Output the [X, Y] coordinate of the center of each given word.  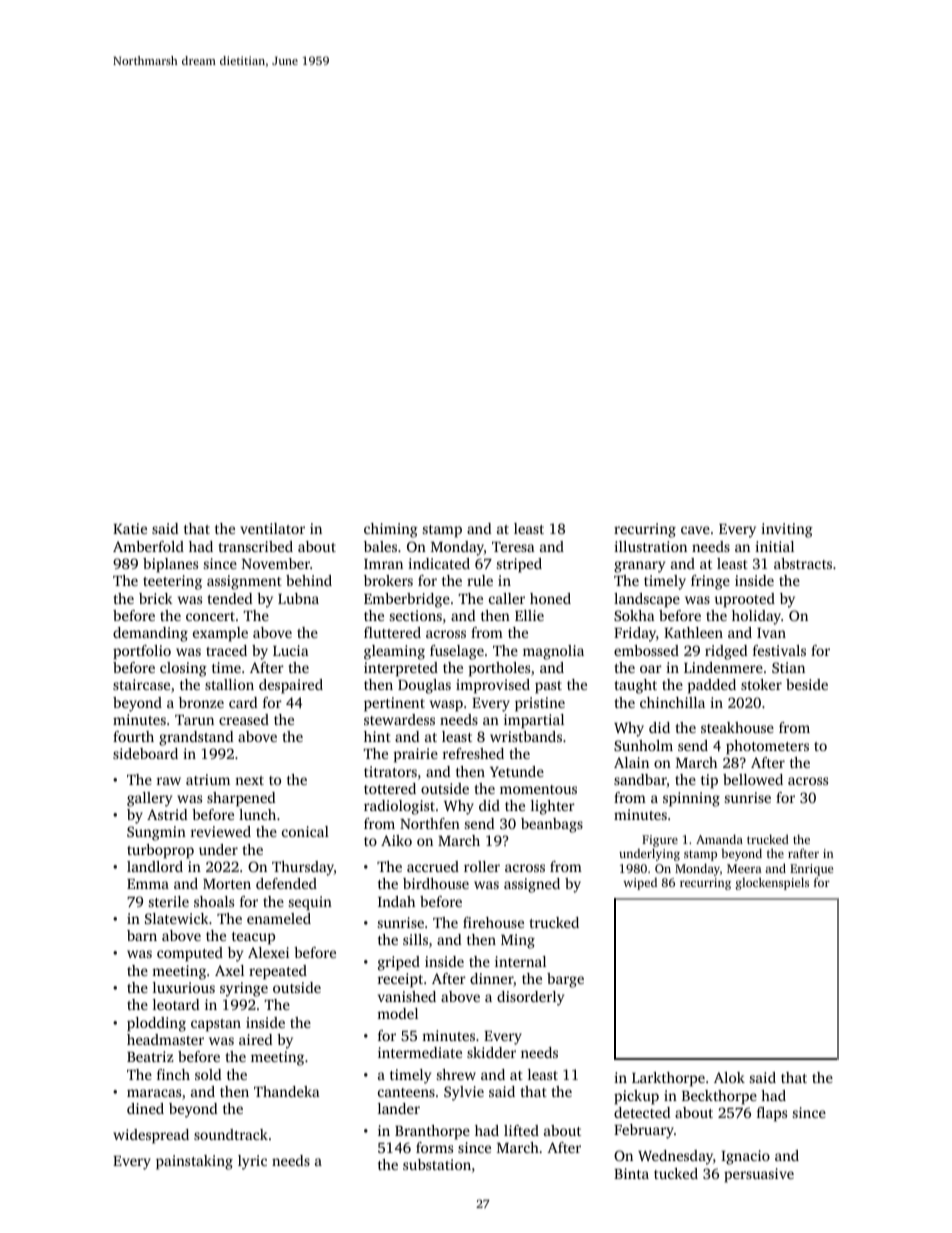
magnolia [553, 652]
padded [712, 686]
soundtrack [231, 1134]
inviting [787, 530]
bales [380, 546]
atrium [208, 779]
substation [437, 1164]
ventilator [272, 528]
